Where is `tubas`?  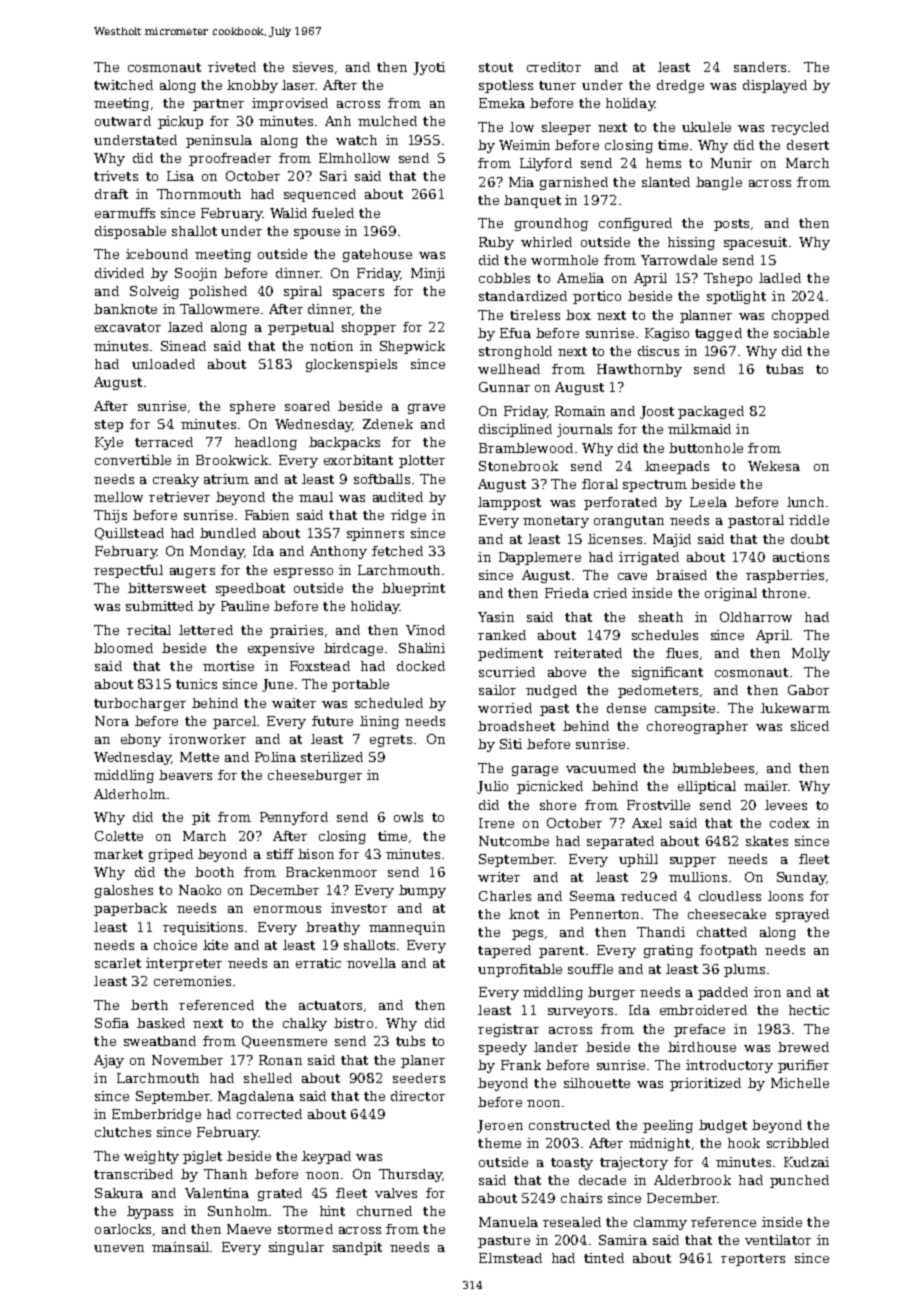
tubas is located at coordinates (784, 369).
